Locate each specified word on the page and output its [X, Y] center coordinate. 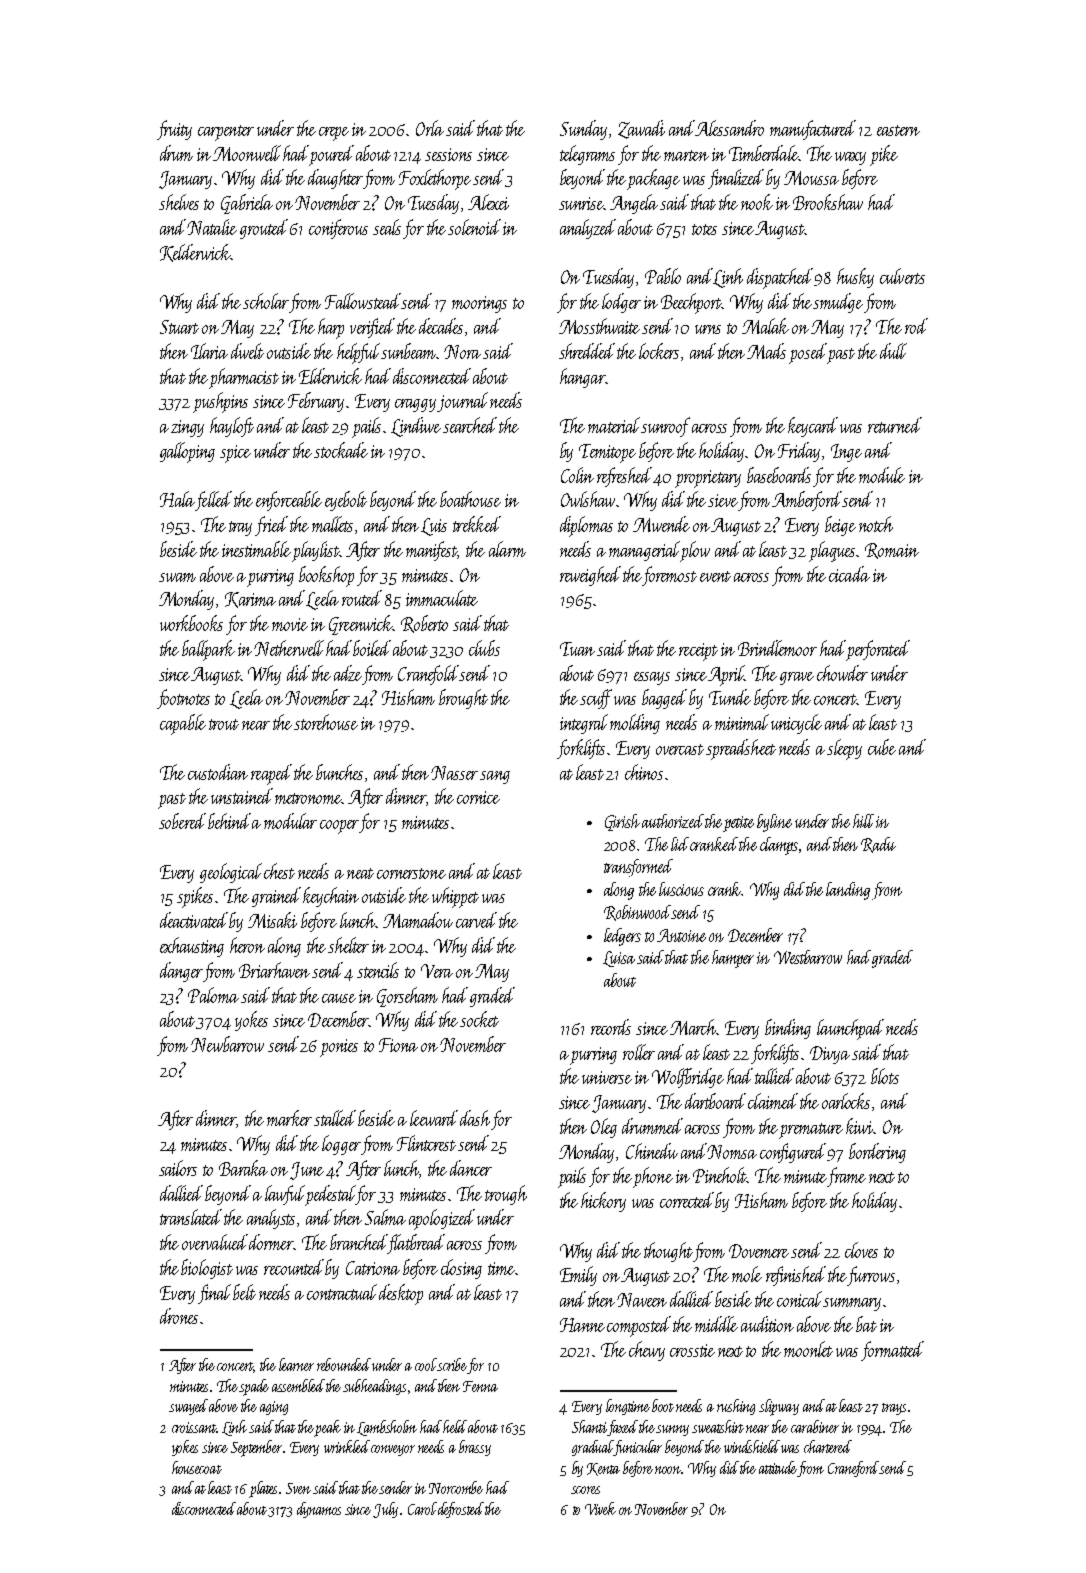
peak [328, 1428]
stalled [335, 1118]
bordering [877, 1153]
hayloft [232, 427]
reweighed [590, 576]
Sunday [583, 130]
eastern [898, 130]
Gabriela [247, 204]
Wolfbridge [688, 1078]
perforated [878, 650]
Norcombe [456, 1487]
